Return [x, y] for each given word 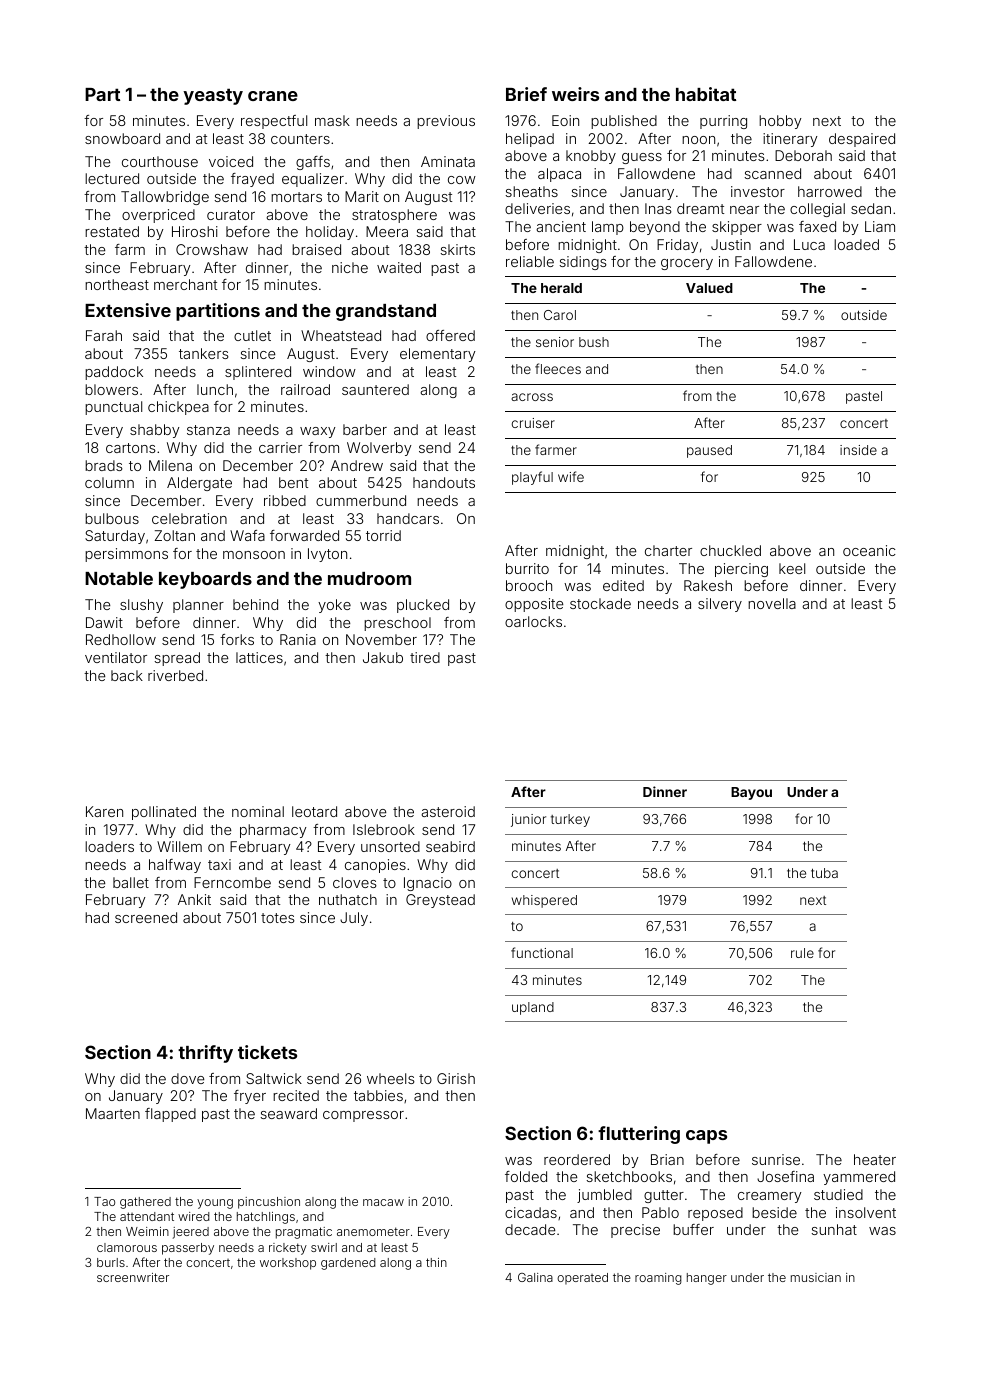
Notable [119, 578]
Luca [809, 244]
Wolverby [379, 449]
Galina [535, 1277]
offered [450, 335]
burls [111, 1262]
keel [792, 568]
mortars [296, 197]
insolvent [866, 1212]
